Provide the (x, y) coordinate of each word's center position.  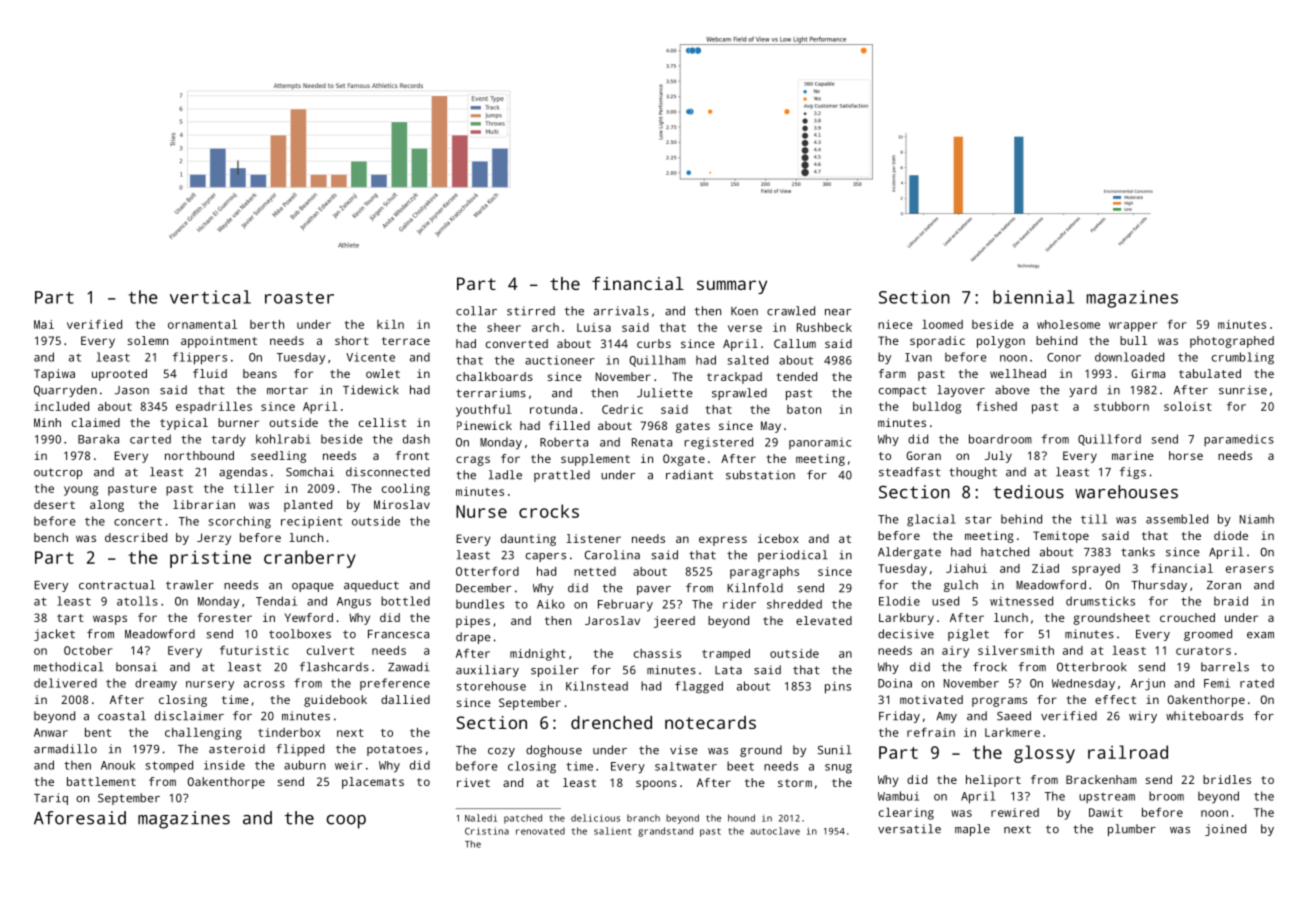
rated (1257, 683)
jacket (54, 635)
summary (732, 287)
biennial (1033, 297)
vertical (210, 297)
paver (654, 590)
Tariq (51, 799)
